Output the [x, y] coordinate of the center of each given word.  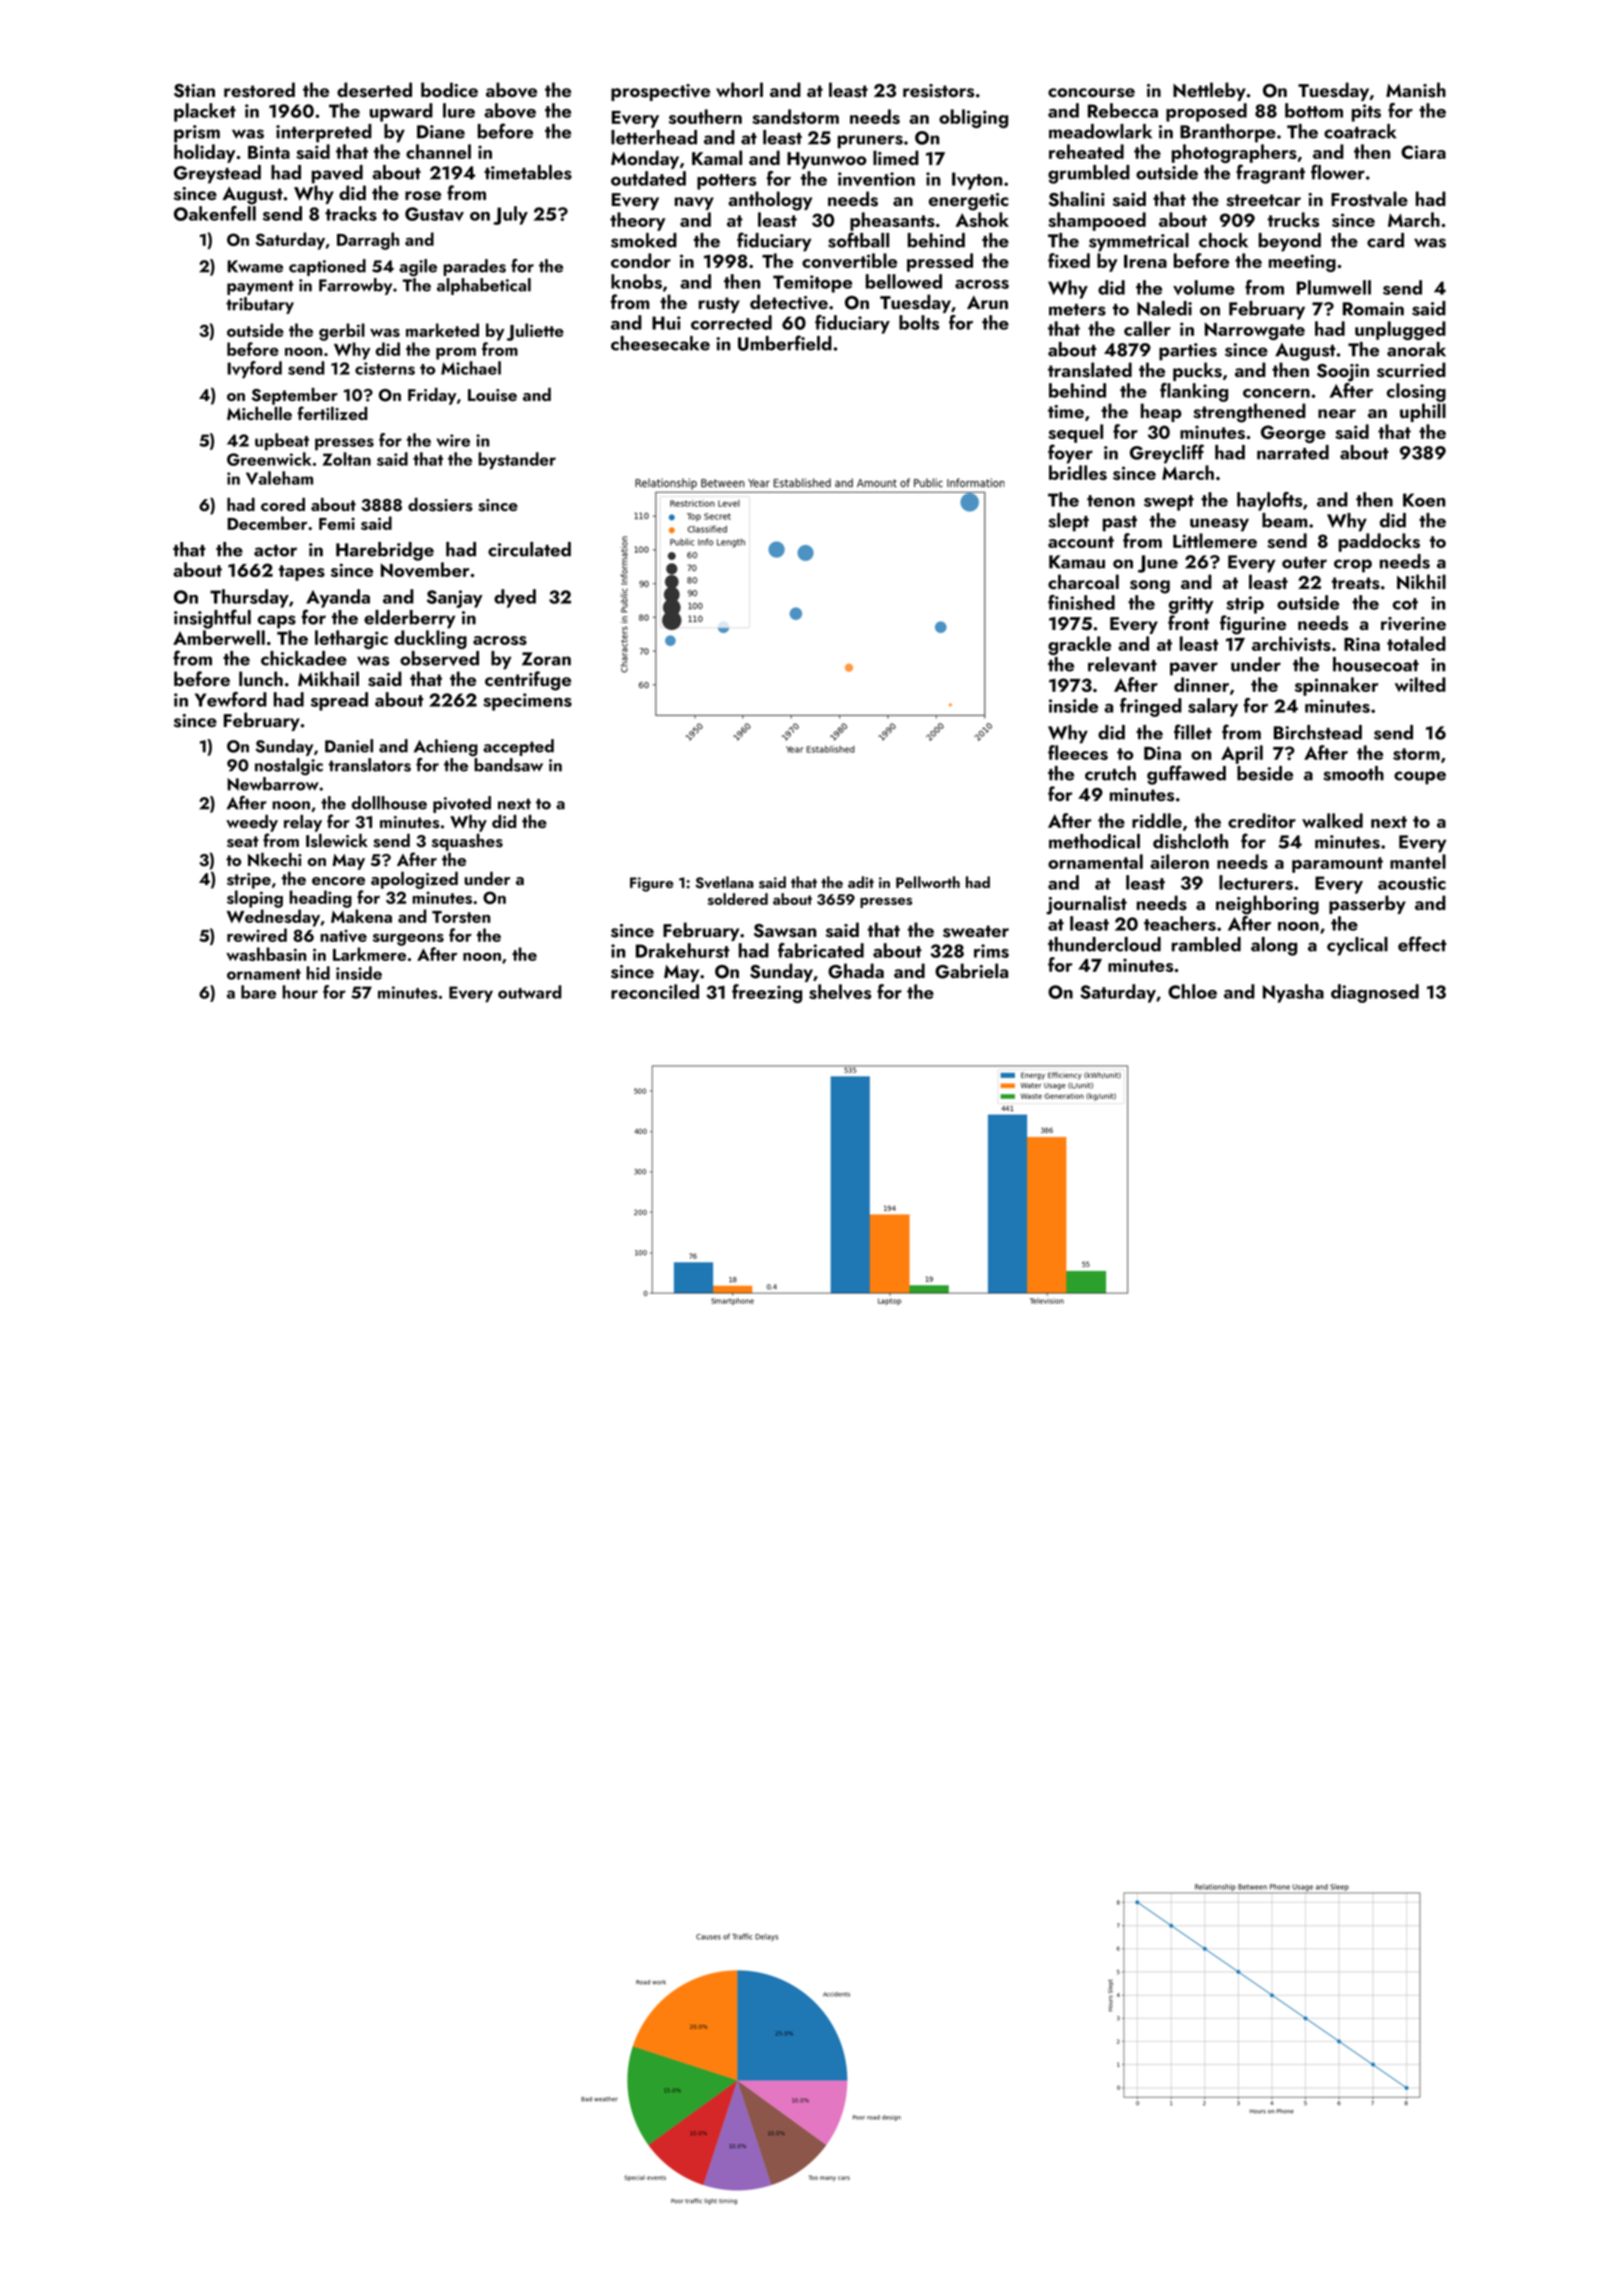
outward [529, 992]
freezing [767, 993]
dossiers [440, 505]
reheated [1086, 151]
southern [705, 116]
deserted [374, 90]
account [1081, 542]
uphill [1423, 412]
